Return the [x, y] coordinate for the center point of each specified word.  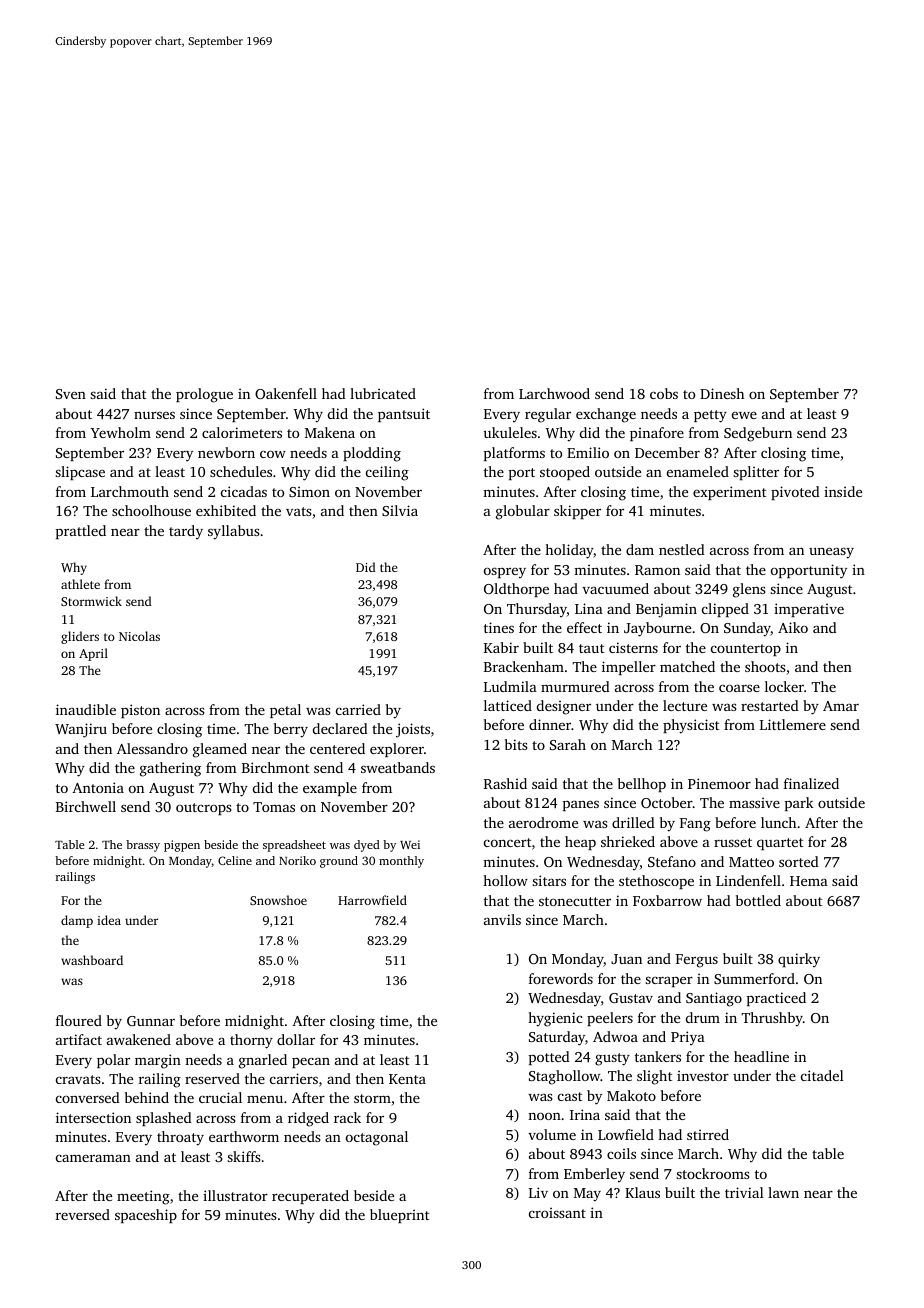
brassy [143, 846]
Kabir [501, 647]
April [93, 654]
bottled [758, 900]
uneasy [831, 553]
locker [784, 686]
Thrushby [772, 1019]
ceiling [387, 473]
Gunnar [151, 1021]
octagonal [377, 1138]
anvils [502, 919]
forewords [561, 978]
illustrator [235, 1195]
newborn [226, 452]
